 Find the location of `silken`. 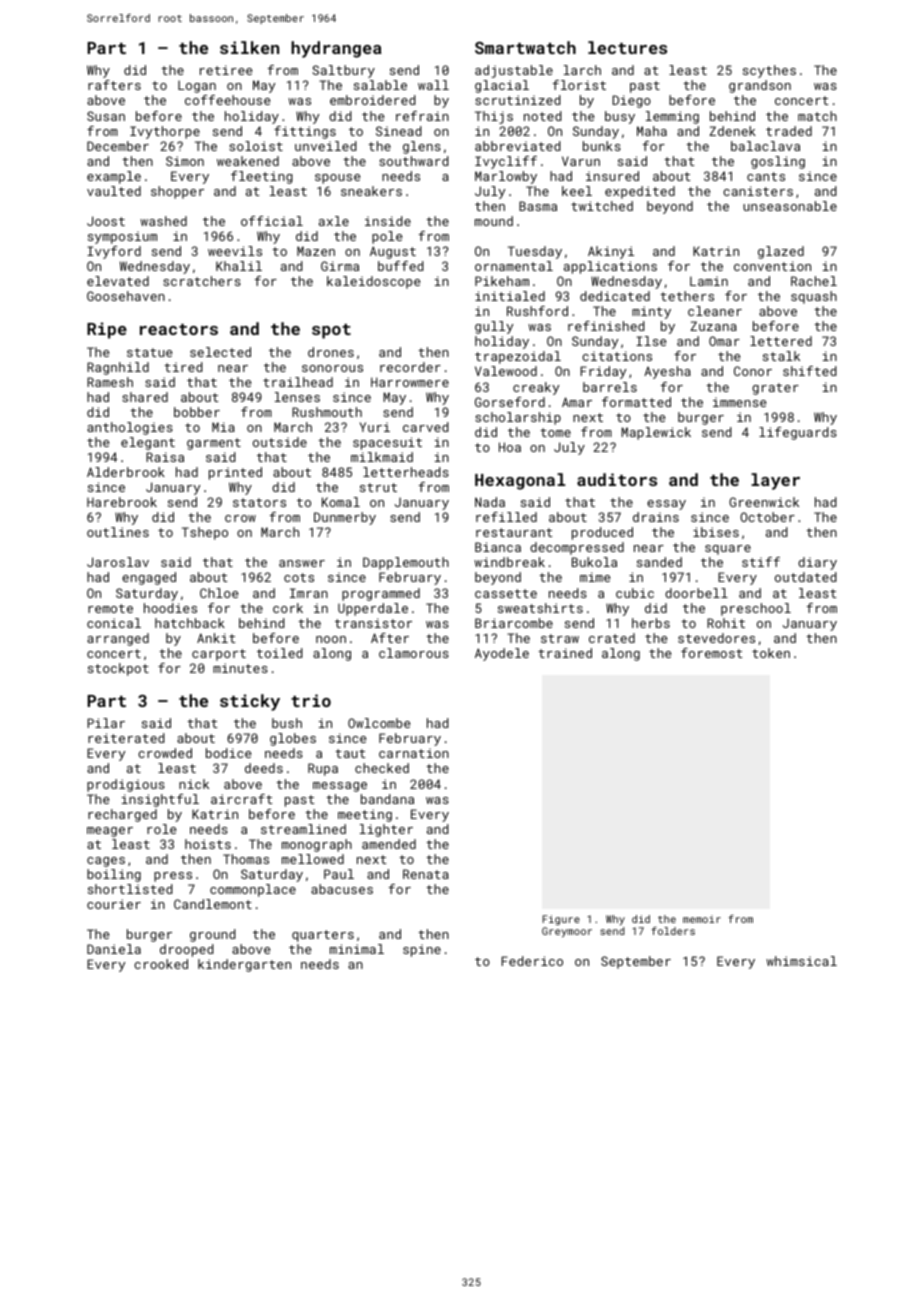

silken is located at coordinates (249, 47).
